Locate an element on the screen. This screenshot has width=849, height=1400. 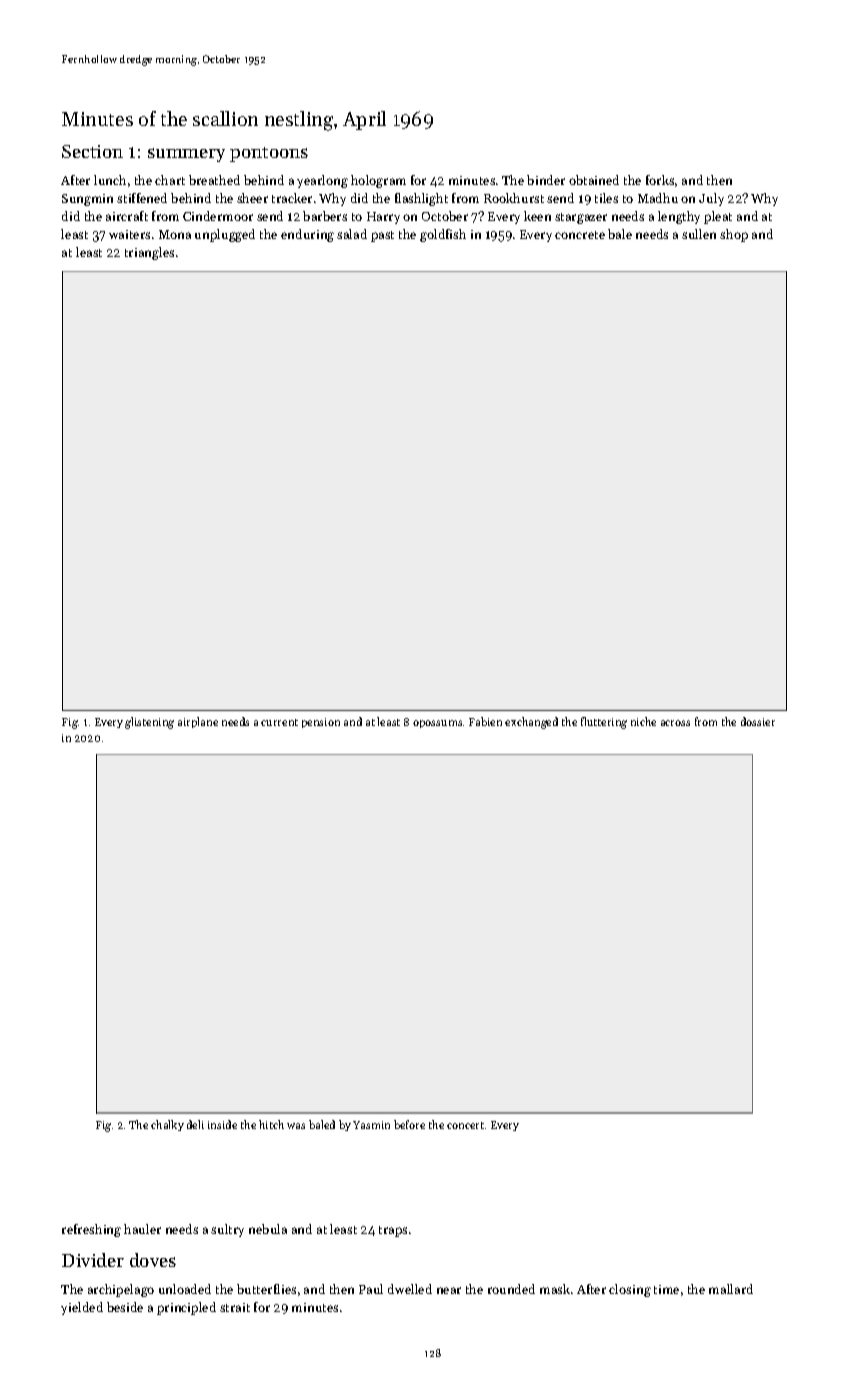
shop is located at coordinates (734, 235).
